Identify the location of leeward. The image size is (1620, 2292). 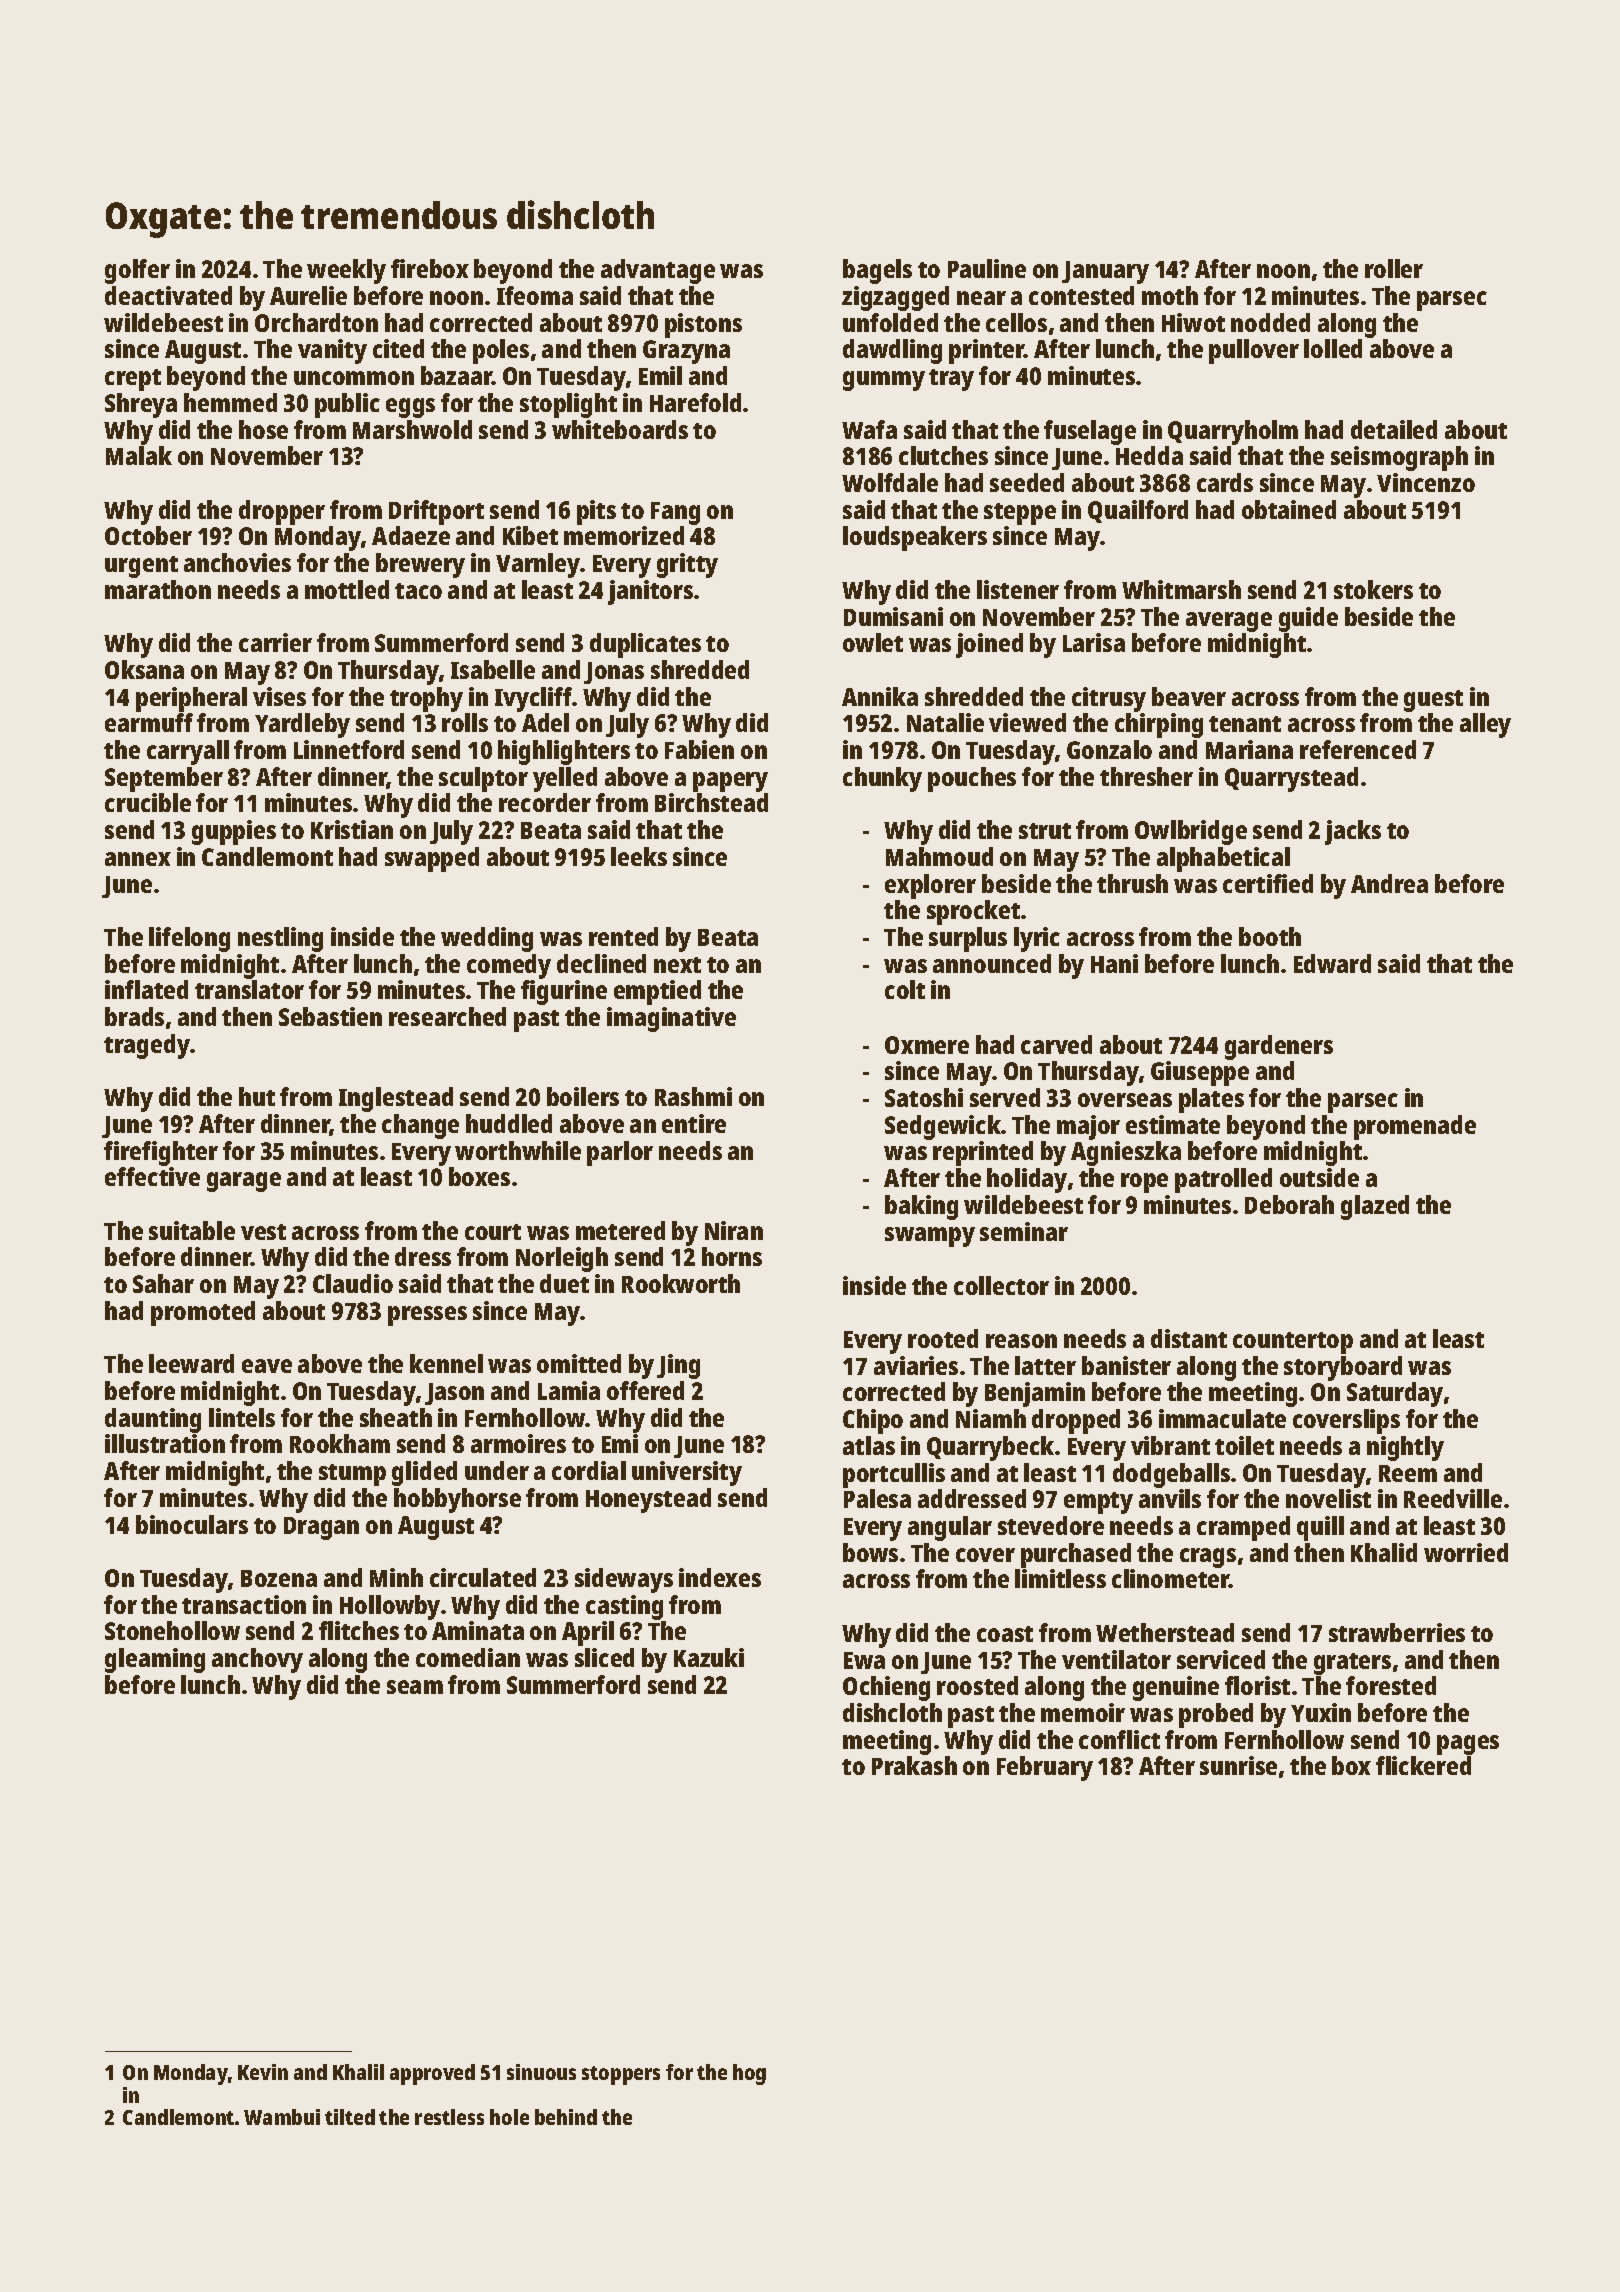
(191, 1363).
